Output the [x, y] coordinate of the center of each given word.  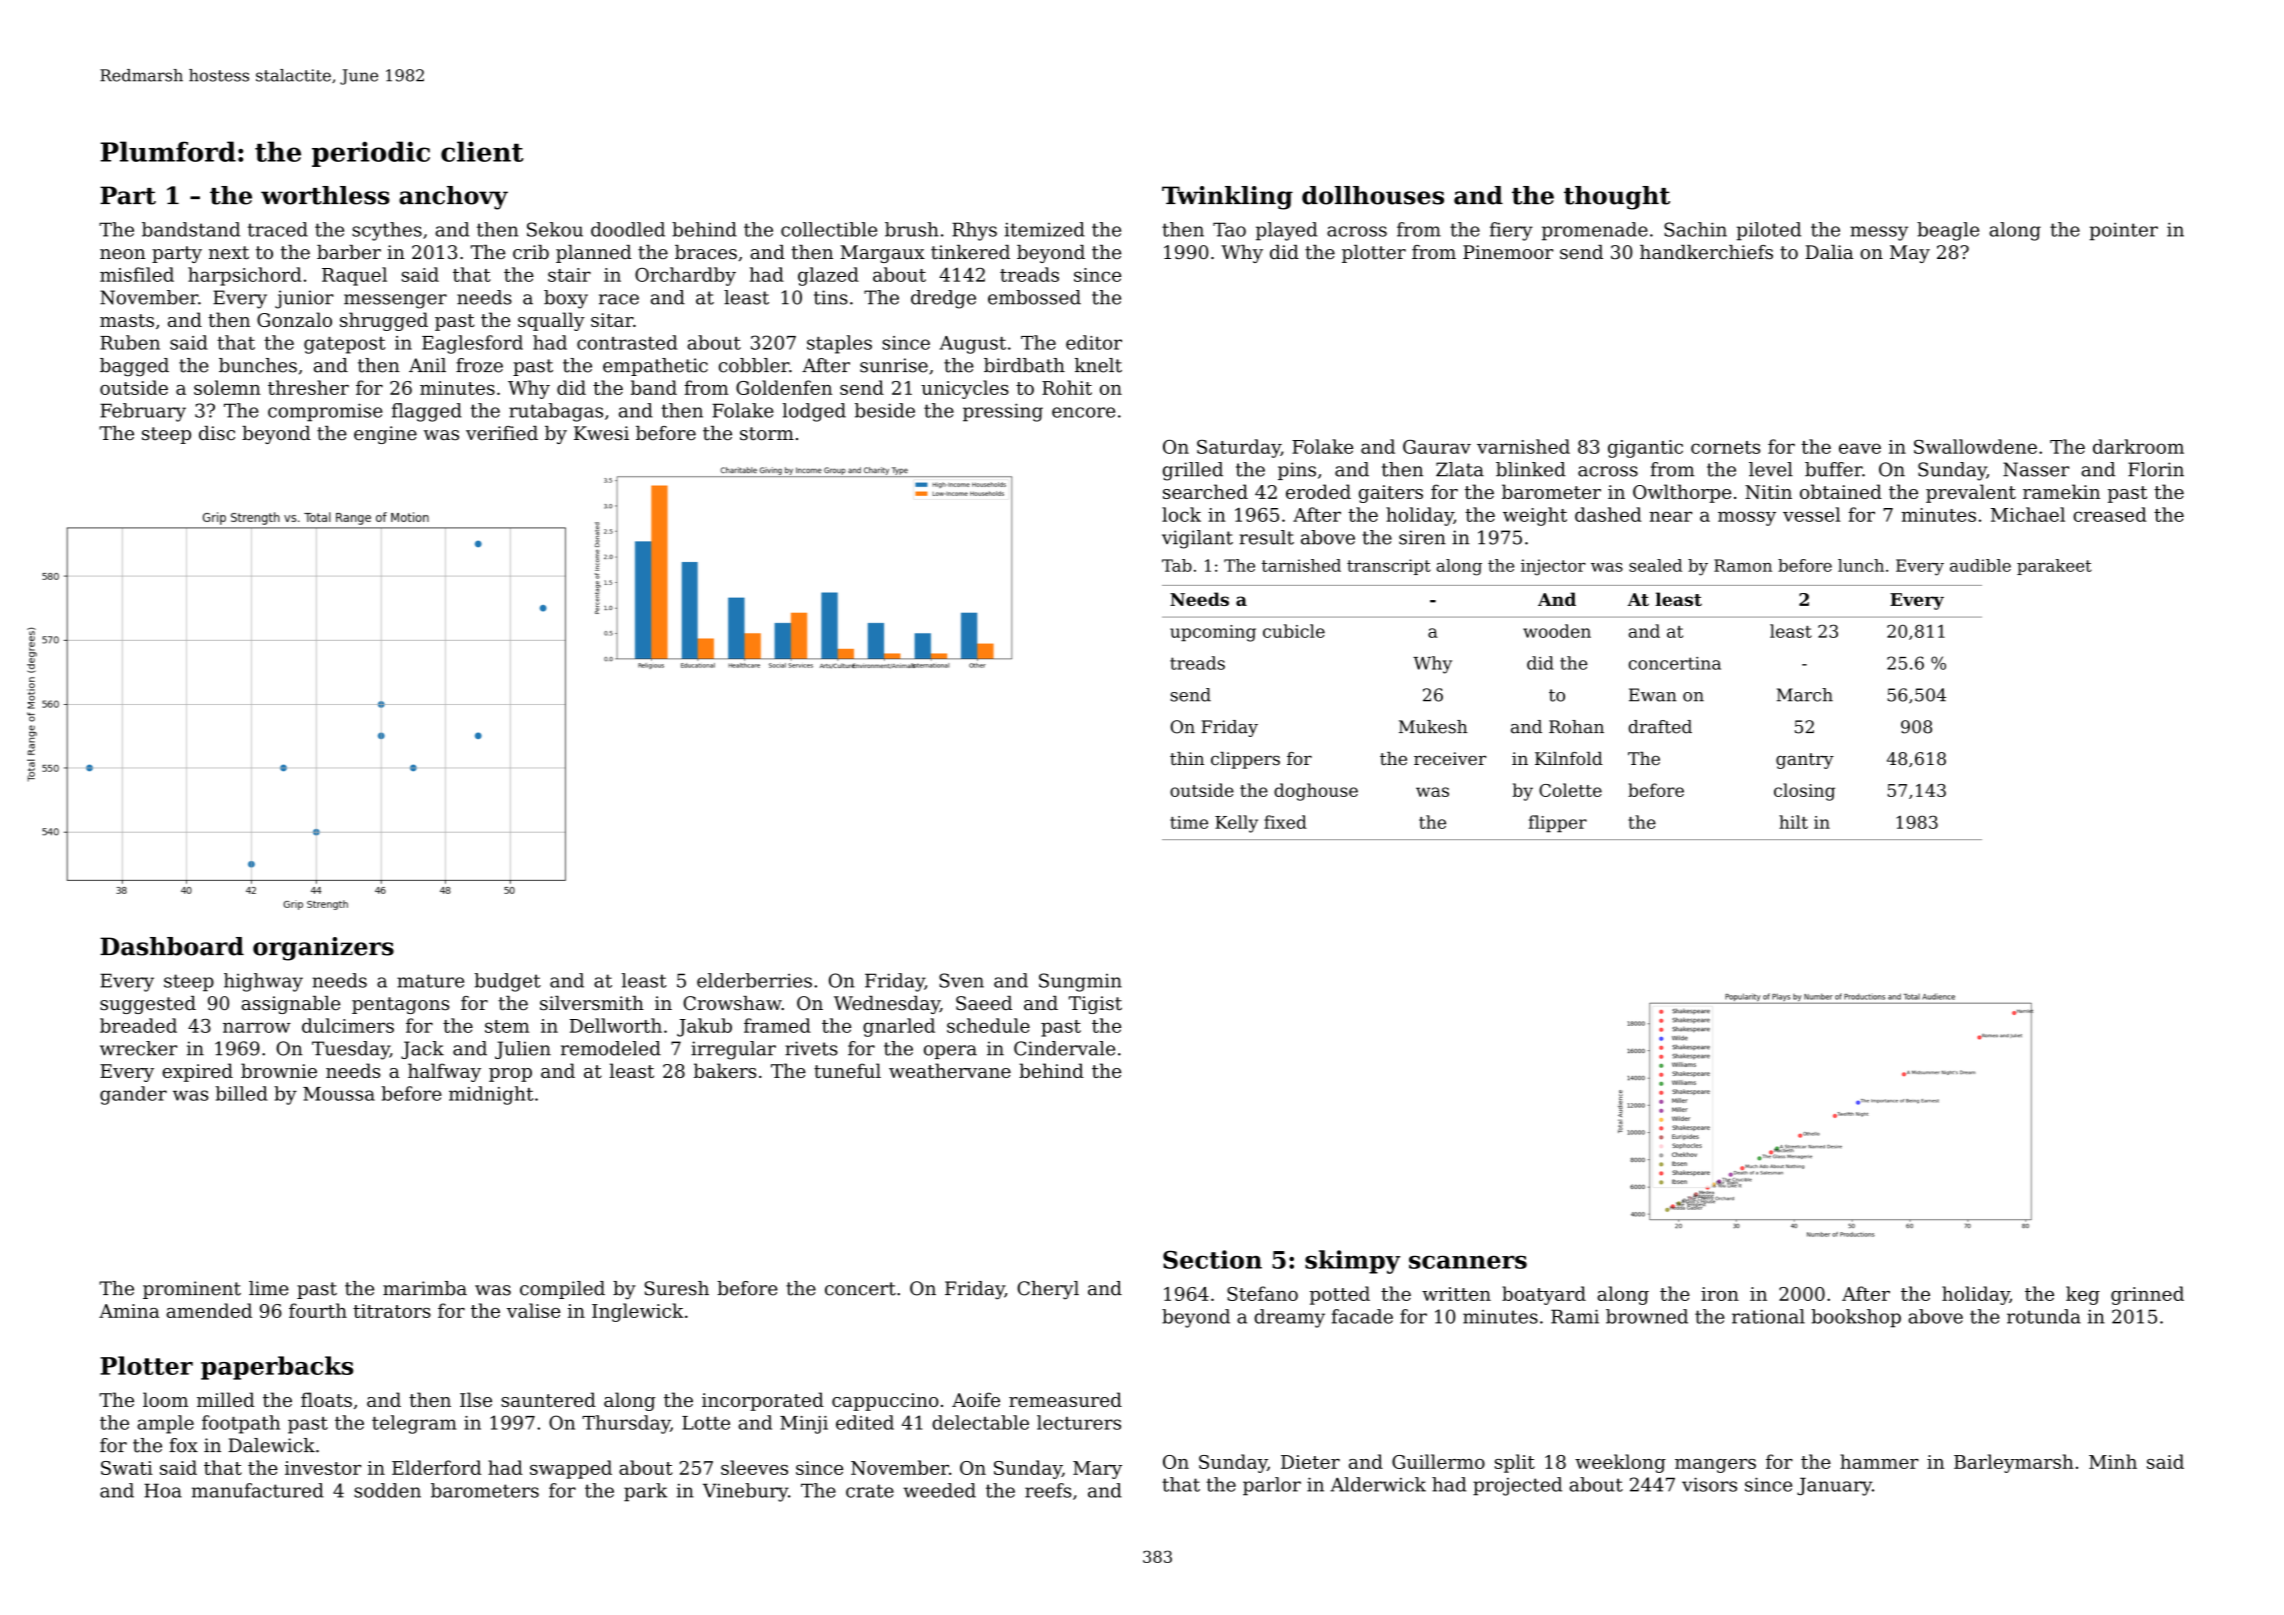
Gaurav [1437, 447]
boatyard [1544, 1295]
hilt [1793, 822]
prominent [192, 1290]
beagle [1948, 231]
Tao [1229, 229]
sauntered [548, 1399]
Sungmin [1080, 982]
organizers [323, 949]
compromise [325, 412]
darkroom [2138, 446]
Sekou [555, 229]
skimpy [1352, 1262]
